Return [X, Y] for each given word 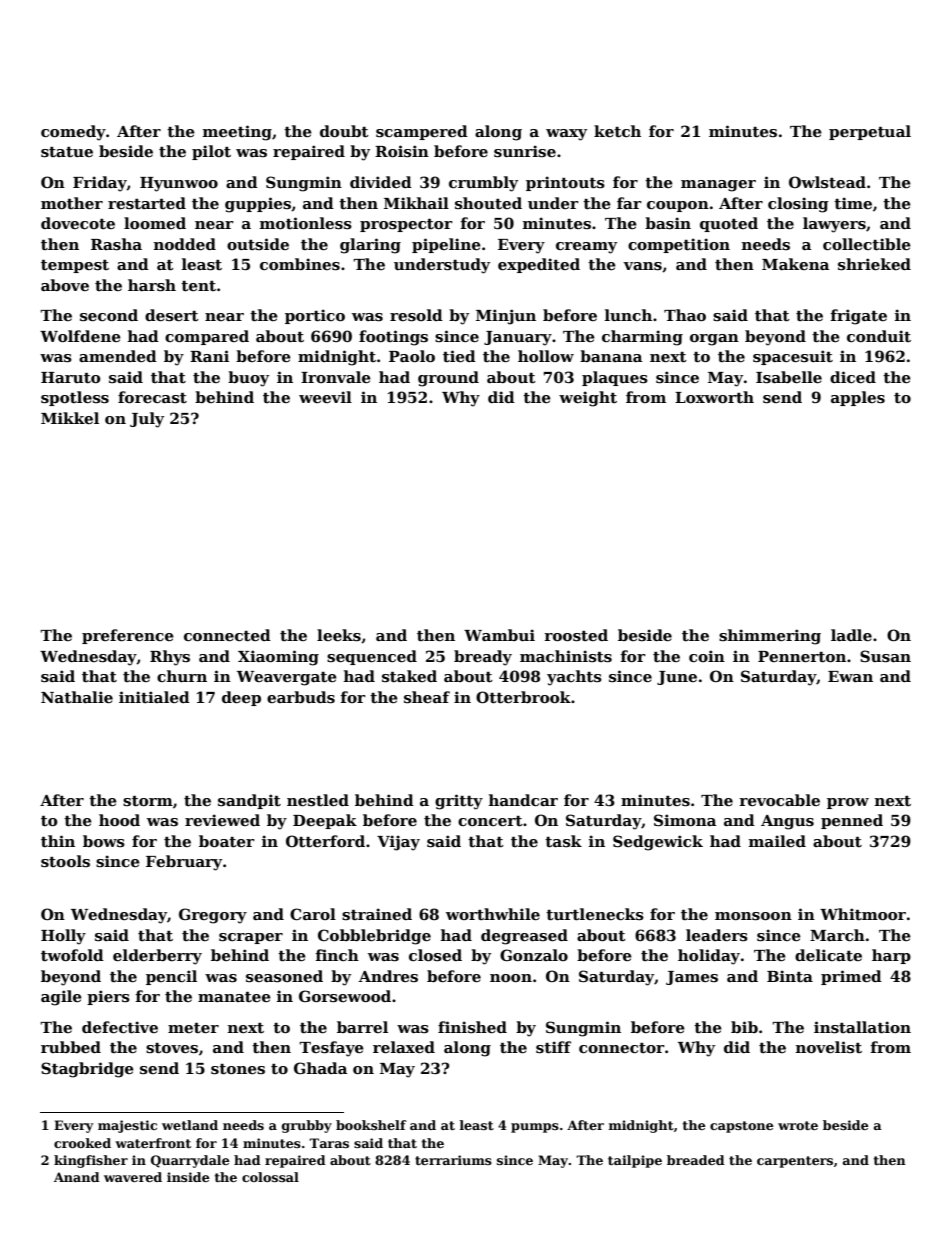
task [563, 841]
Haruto [70, 377]
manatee [234, 997]
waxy [566, 135]
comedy [73, 133]
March [837, 935]
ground [448, 379]
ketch [617, 131]
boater [226, 841]
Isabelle [789, 377]
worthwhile [493, 914]
